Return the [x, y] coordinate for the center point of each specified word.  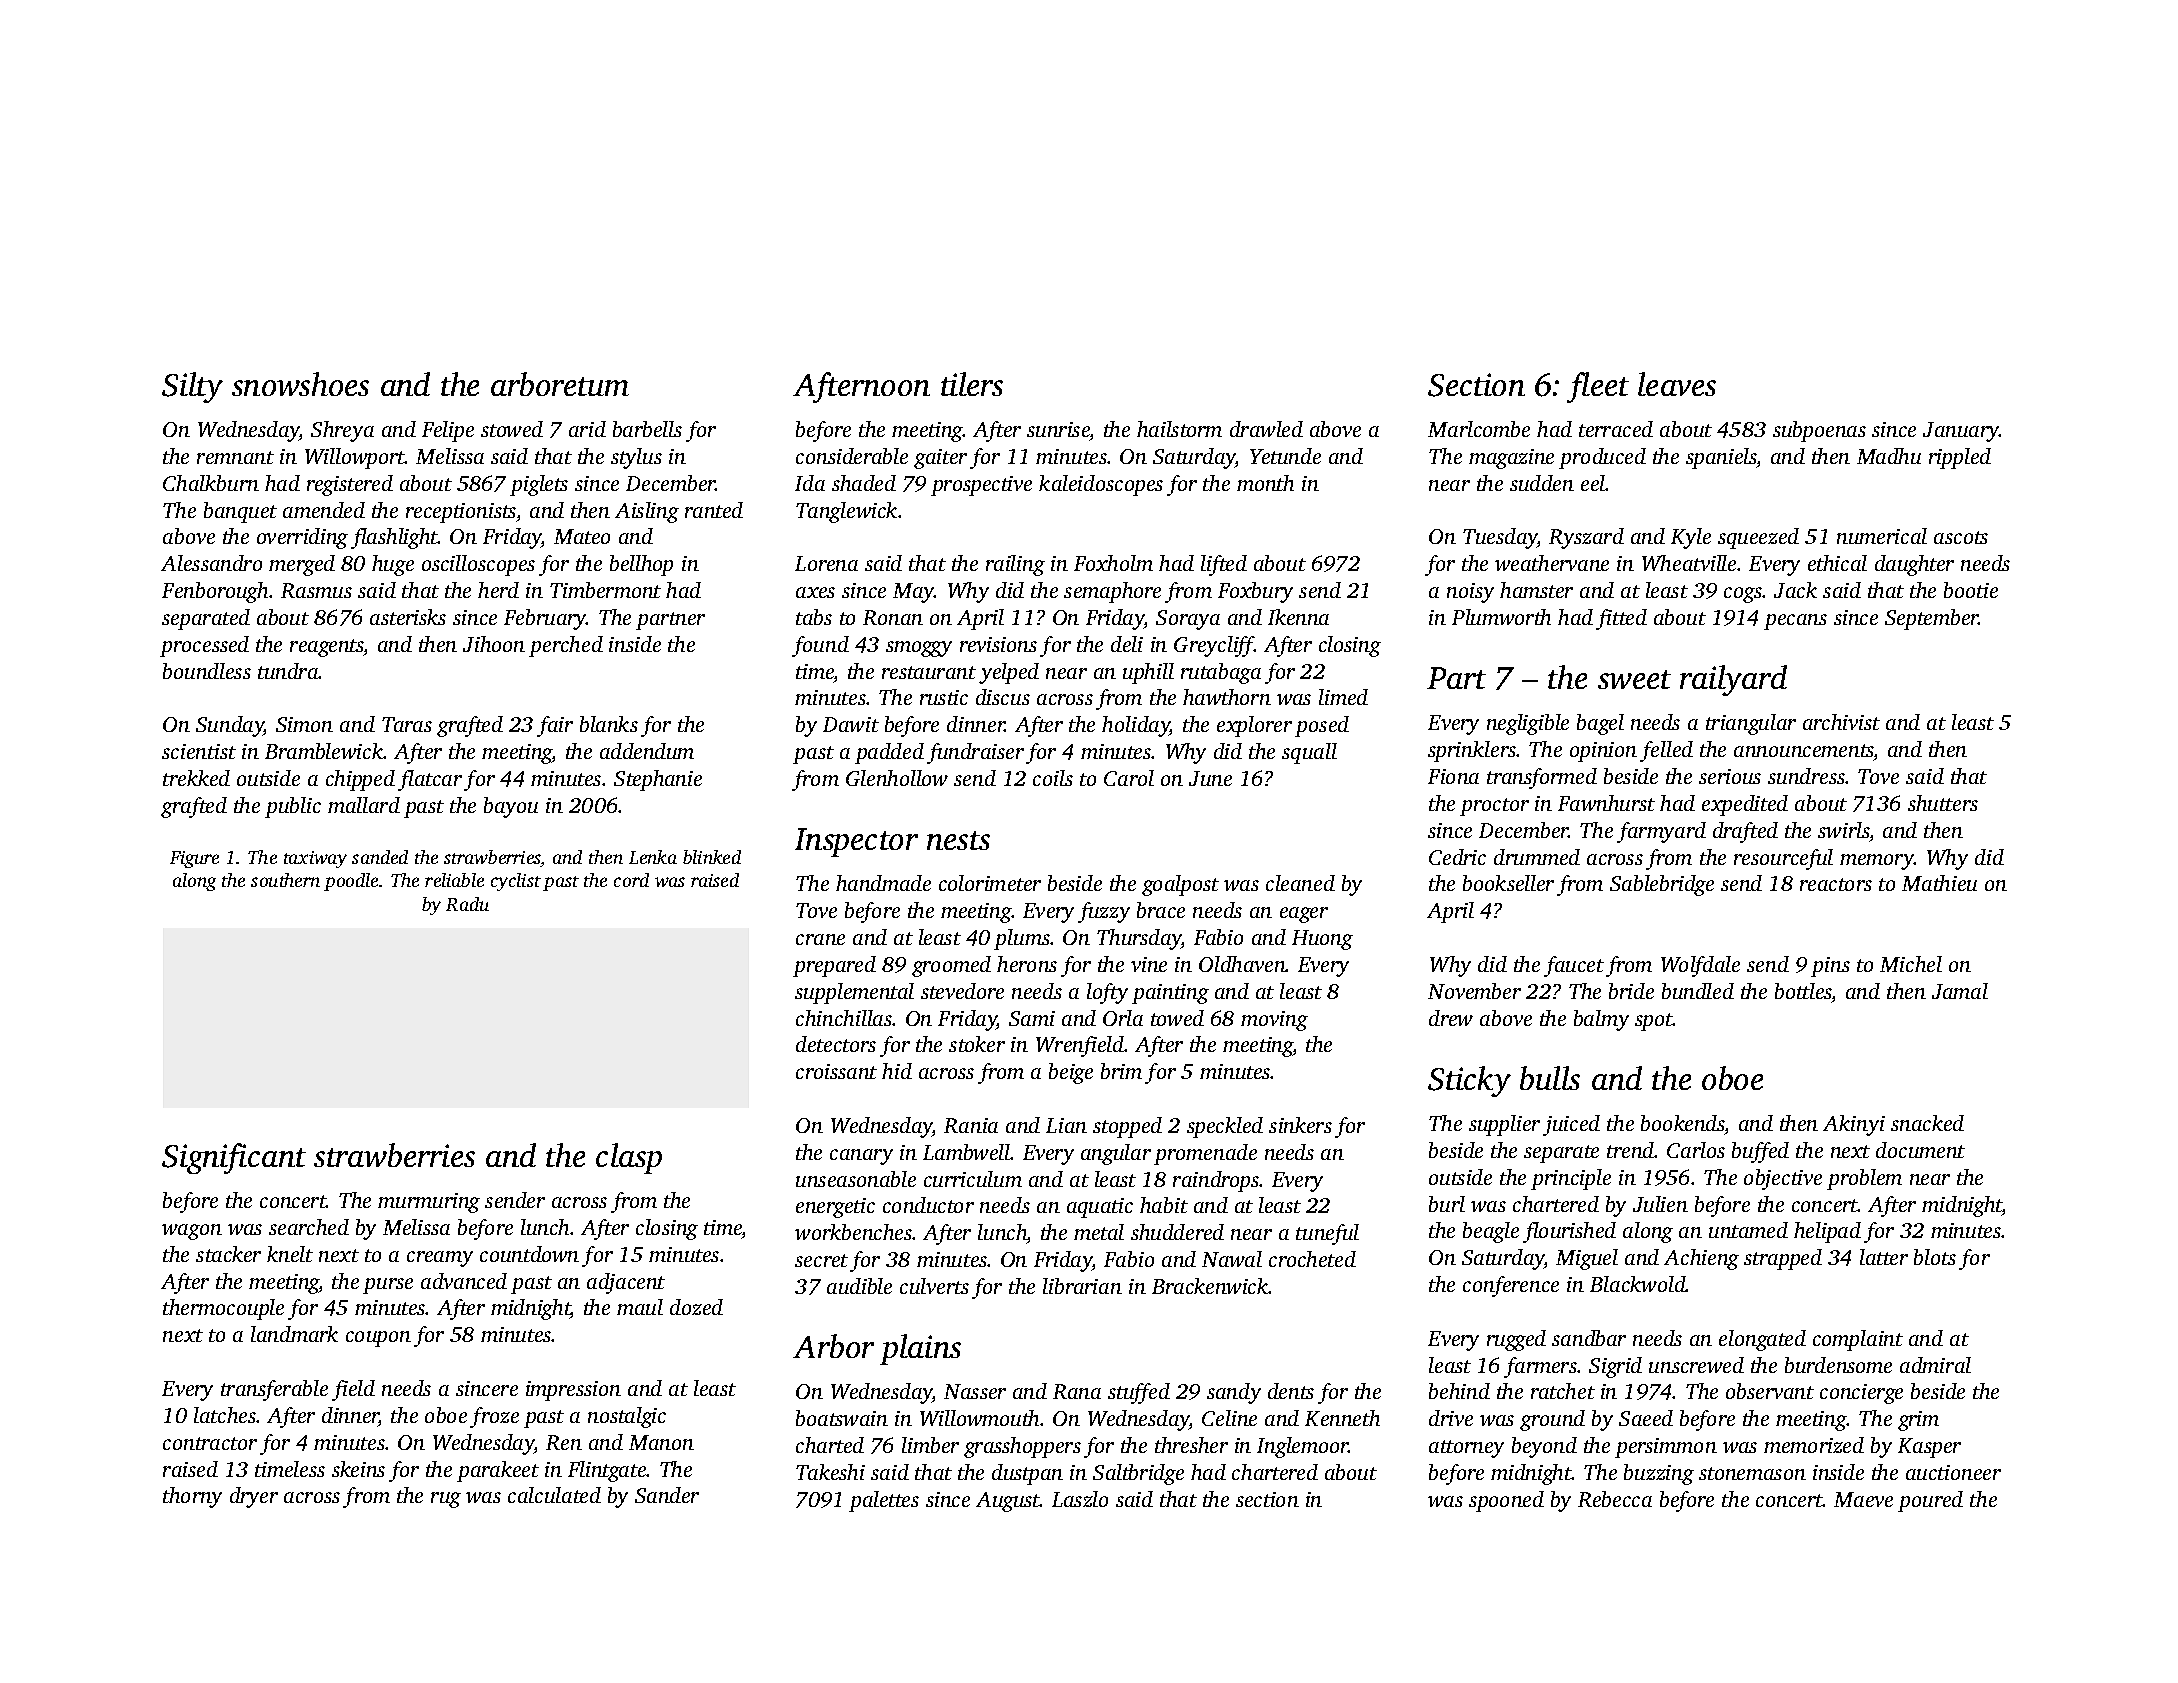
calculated [554, 1495]
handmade [883, 883]
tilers [972, 384]
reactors [1836, 884]
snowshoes [300, 384]
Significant [234, 1158]
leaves [1677, 384]
